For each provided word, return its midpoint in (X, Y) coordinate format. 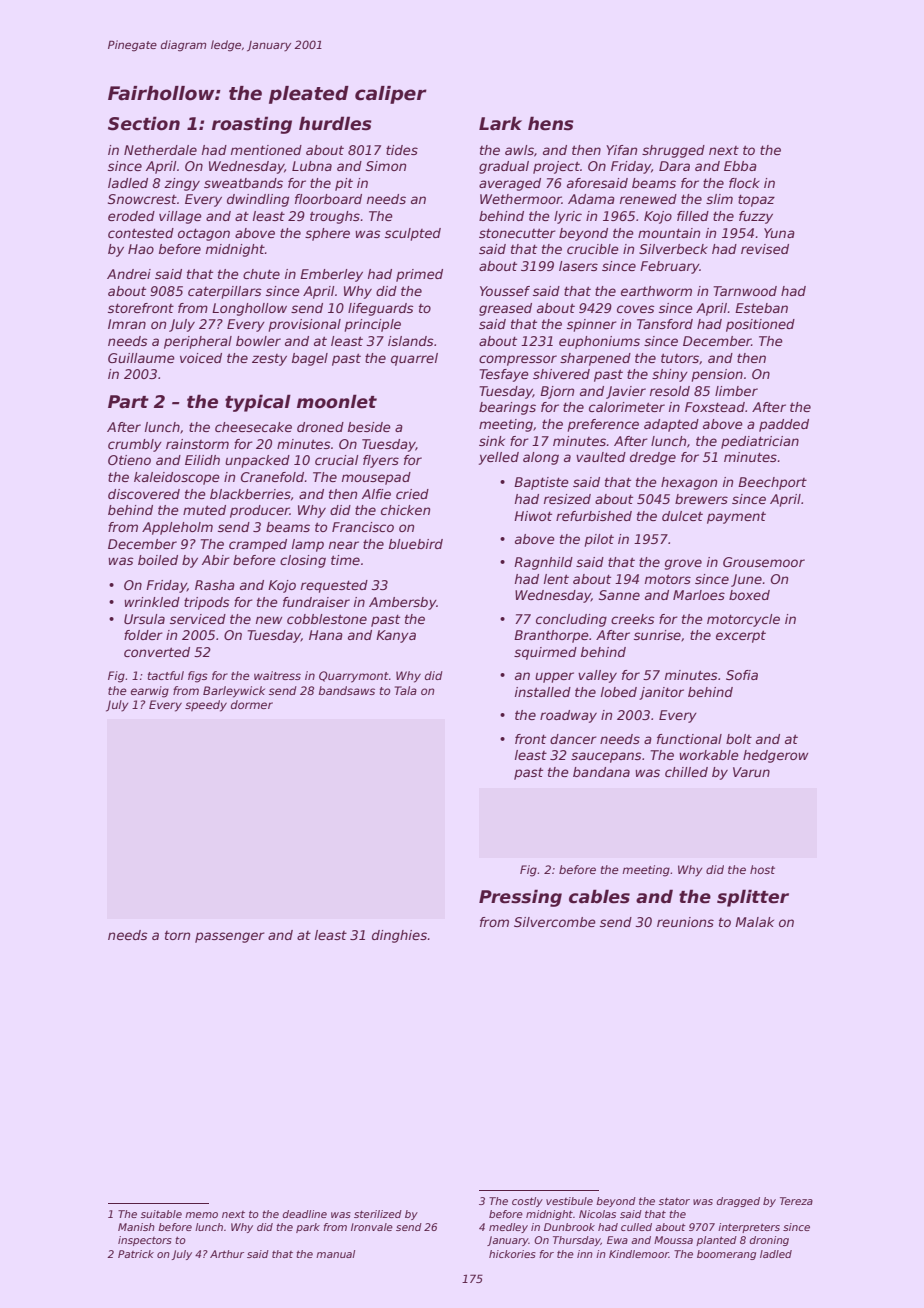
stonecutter (517, 233)
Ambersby (402, 603)
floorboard (328, 199)
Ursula (144, 619)
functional (689, 739)
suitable (161, 1214)
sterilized (378, 1214)
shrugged (673, 151)
